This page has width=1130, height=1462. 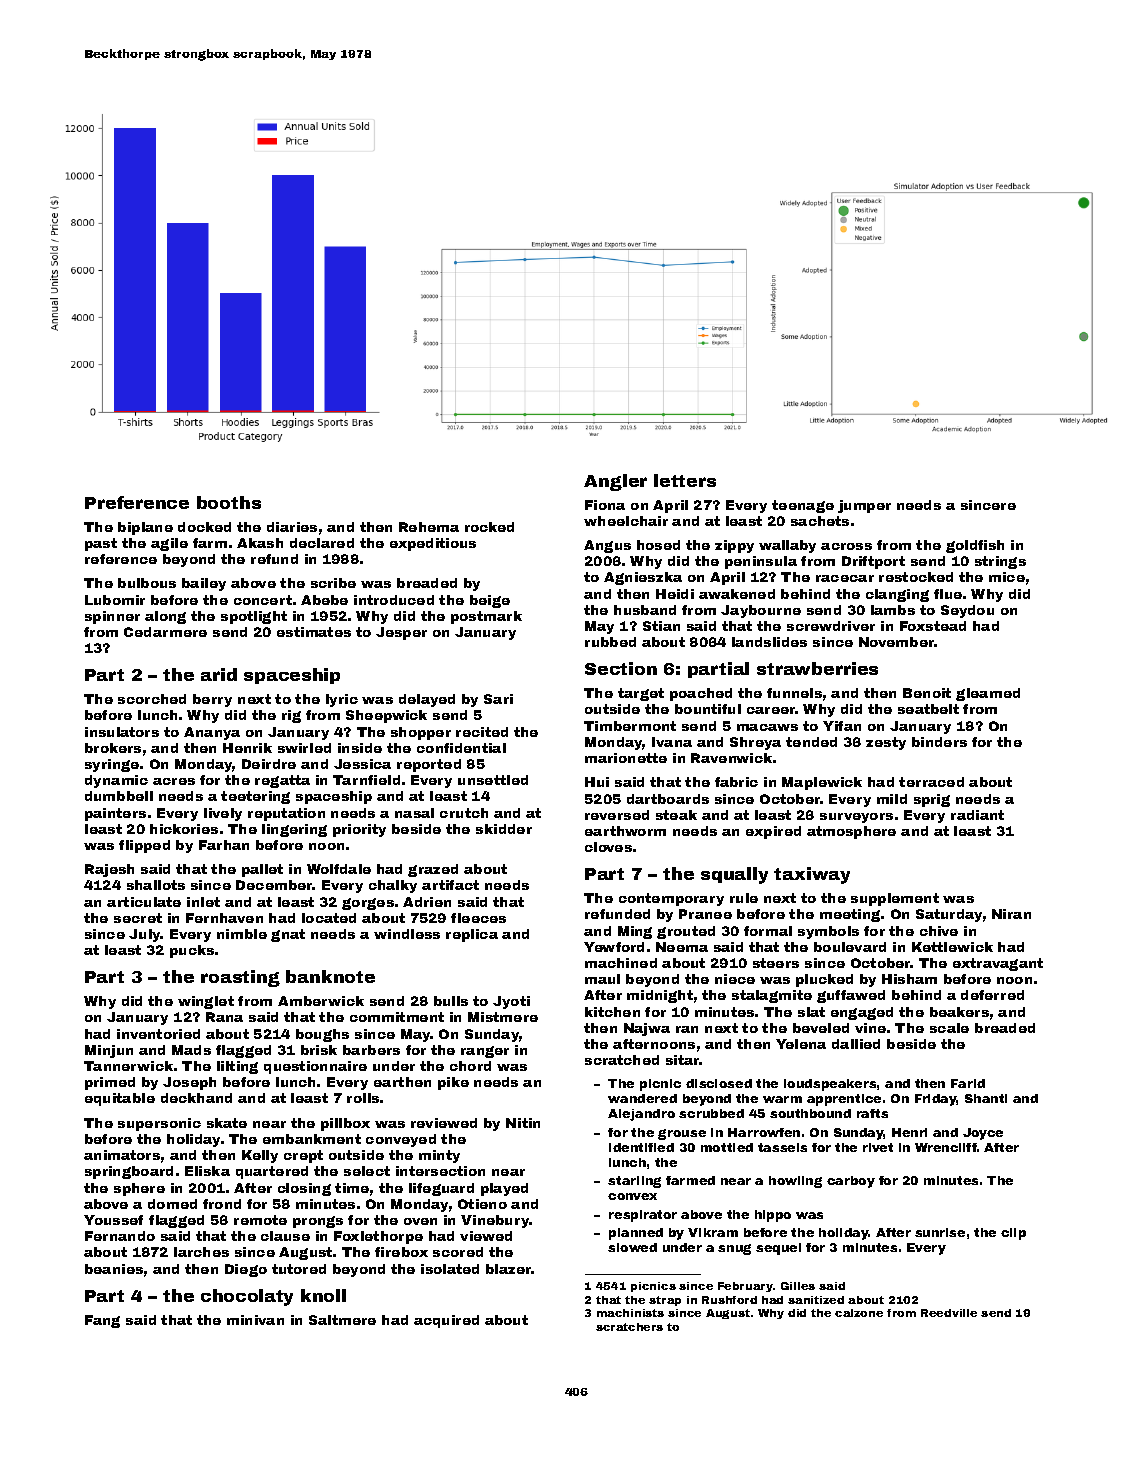 I want to click on remote, so click(x=260, y=1220).
